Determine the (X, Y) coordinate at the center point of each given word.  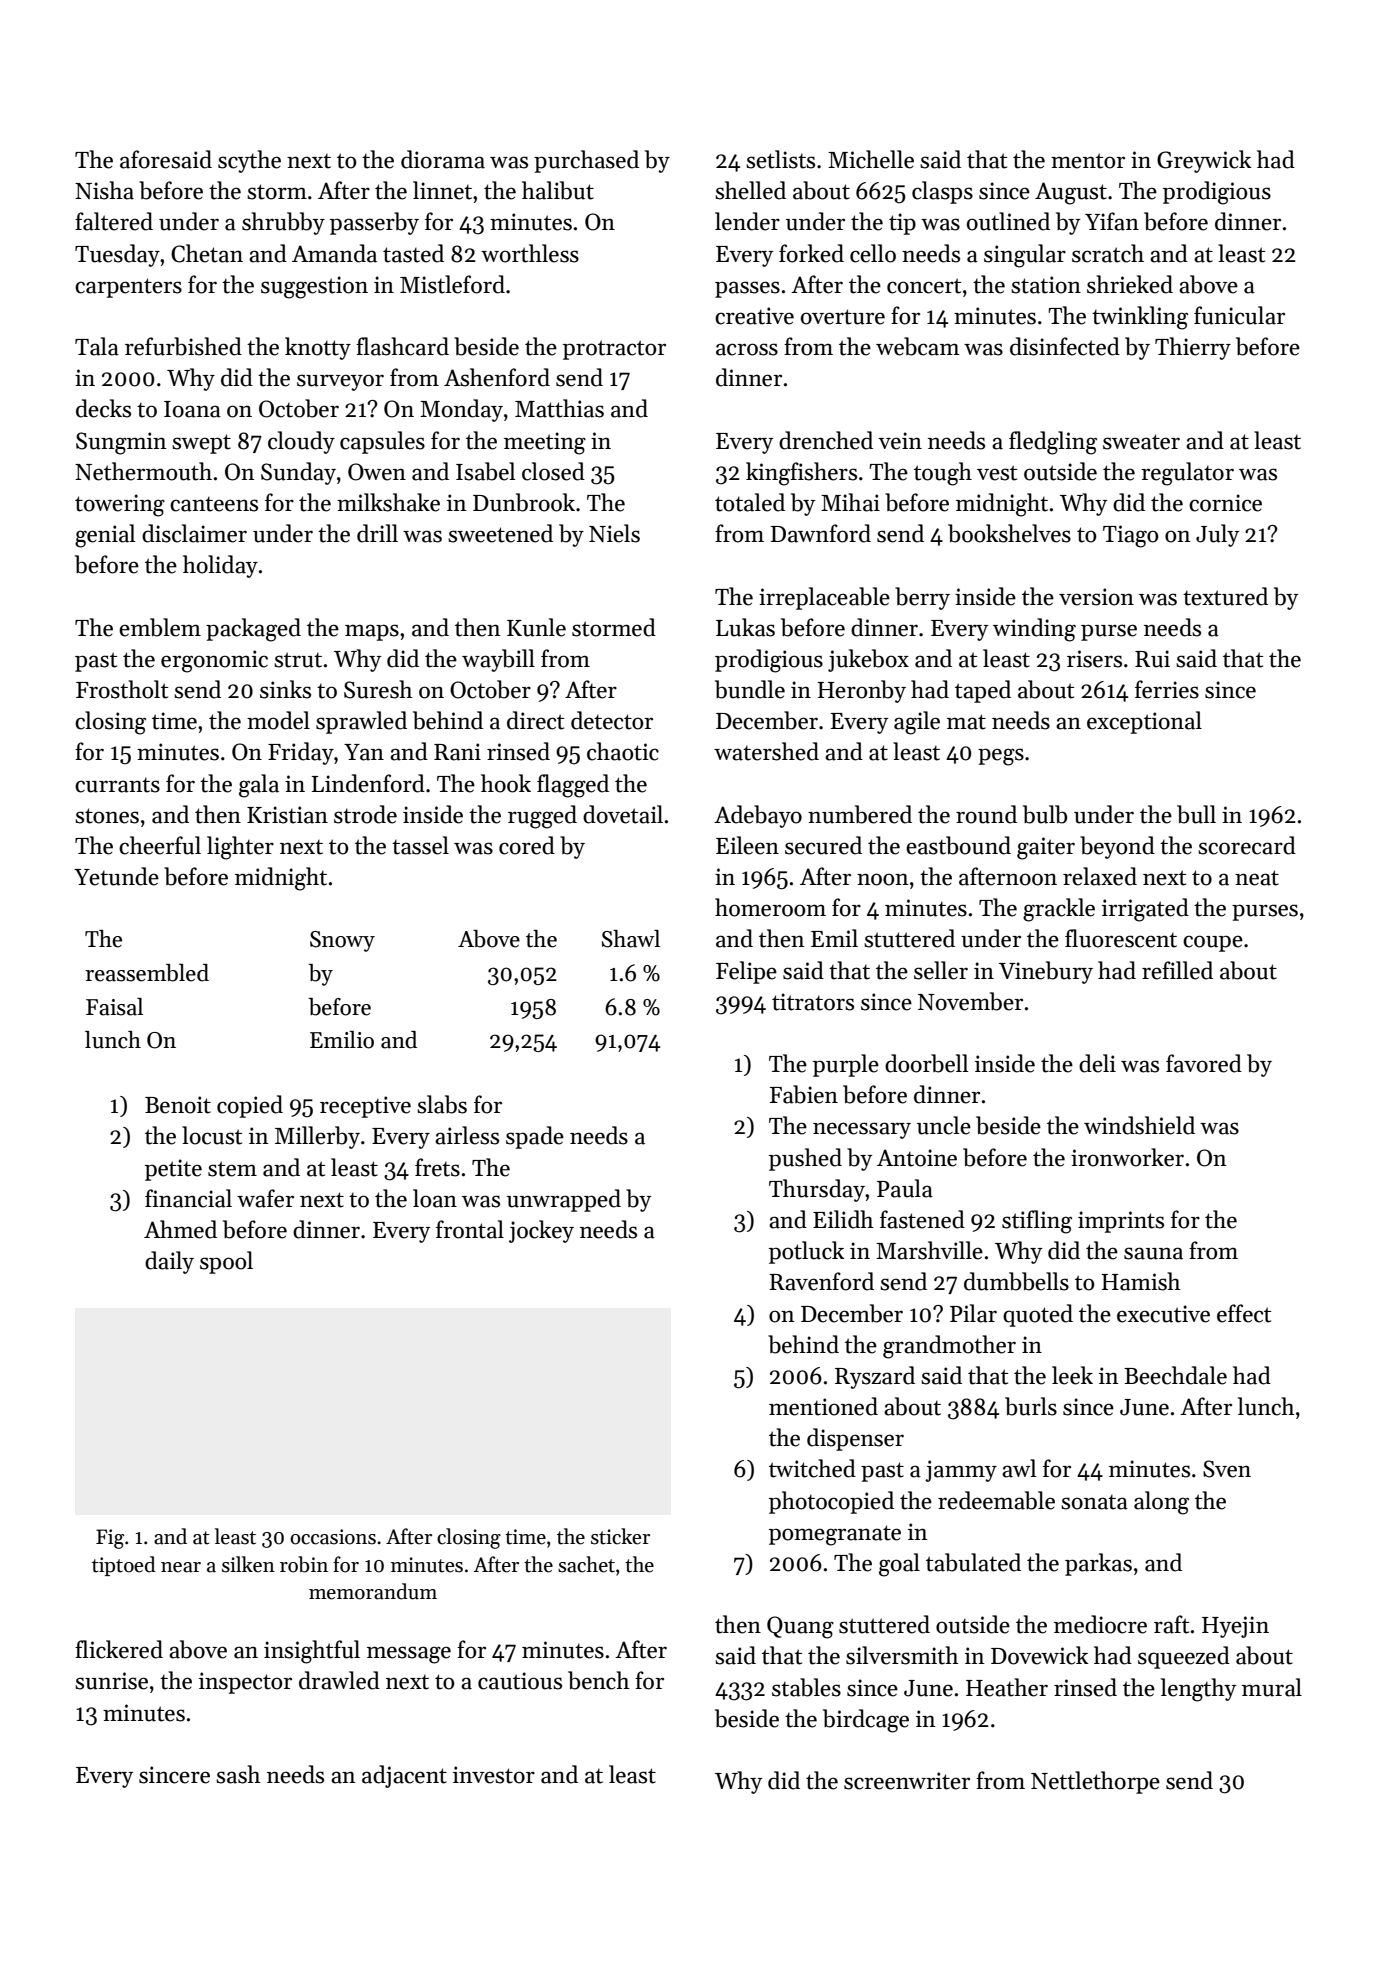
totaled (750, 502)
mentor (1088, 161)
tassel (420, 845)
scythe (249, 161)
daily (169, 1262)
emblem (160, 627)
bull (1196, 814)
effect (1244, 1313)
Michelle (871, 159)
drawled (339, 1680)
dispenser (855, 1439)
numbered (860, 814)
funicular (1239, 315)
